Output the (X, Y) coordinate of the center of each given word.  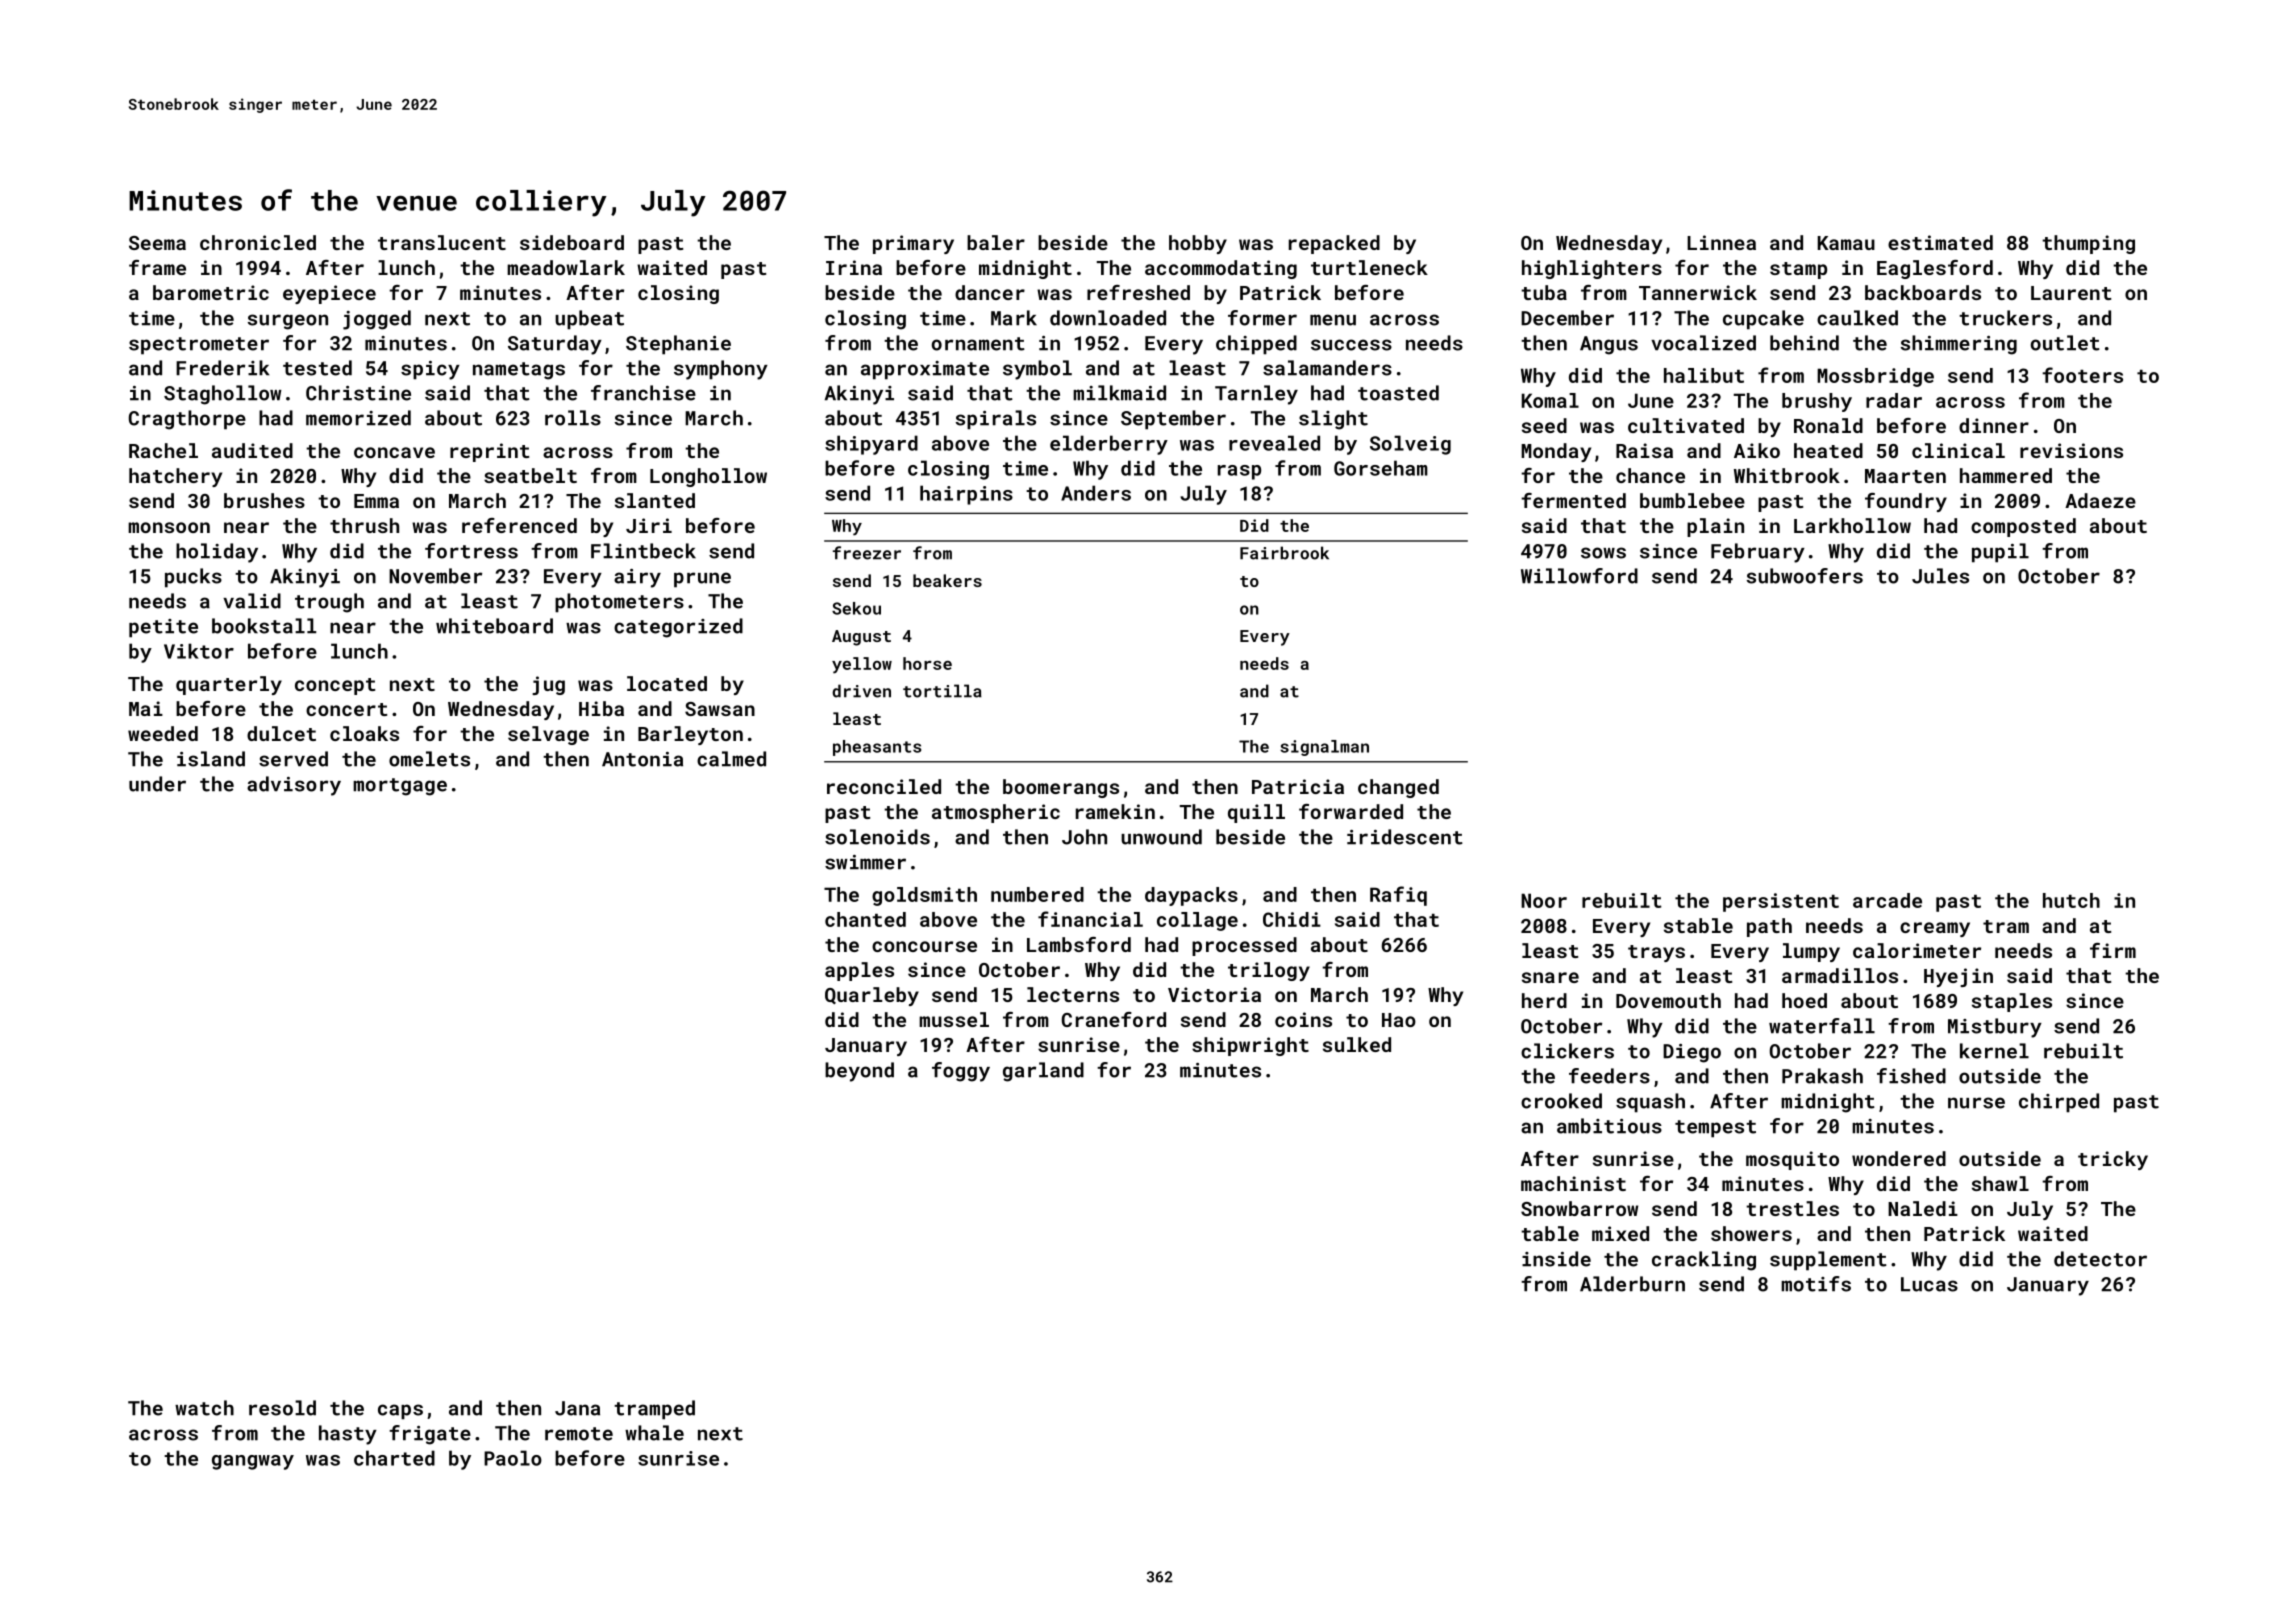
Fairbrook (1284, 553)
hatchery (175, 477)
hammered (2006, 475)
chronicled (258, 242)
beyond (859, 1072)
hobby (1198, 244)
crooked (1561, 1101)
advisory (294, 786)
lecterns (1073, 994)
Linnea (1721, 242)
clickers (1567, 1051)
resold (282, 1408)
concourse (924, 946)
